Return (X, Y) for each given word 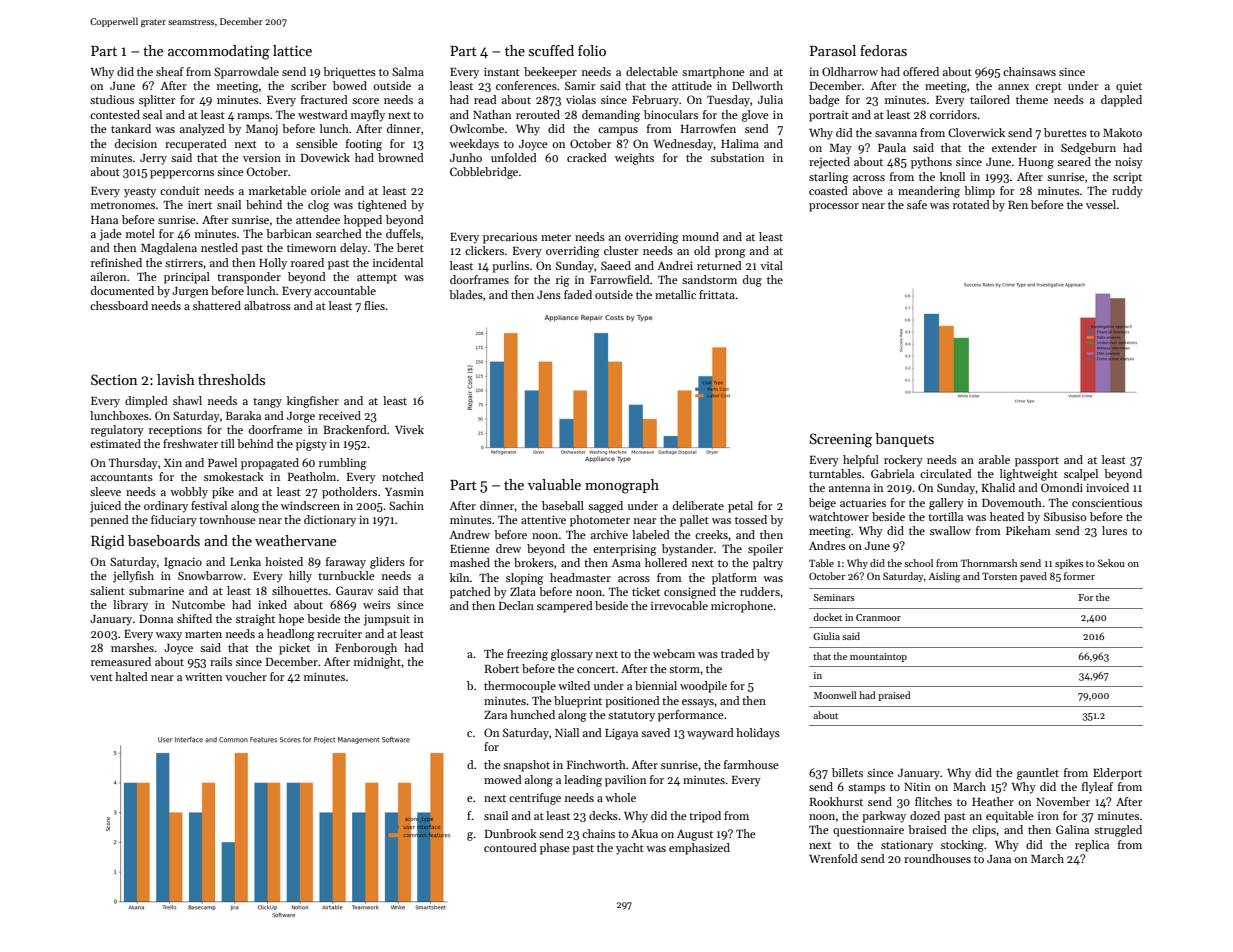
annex (1013, 87)
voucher (246, 676)
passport (1037, 462)
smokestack (234, 476)
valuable (554, 484)
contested (115, 114)
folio (592, 50)
